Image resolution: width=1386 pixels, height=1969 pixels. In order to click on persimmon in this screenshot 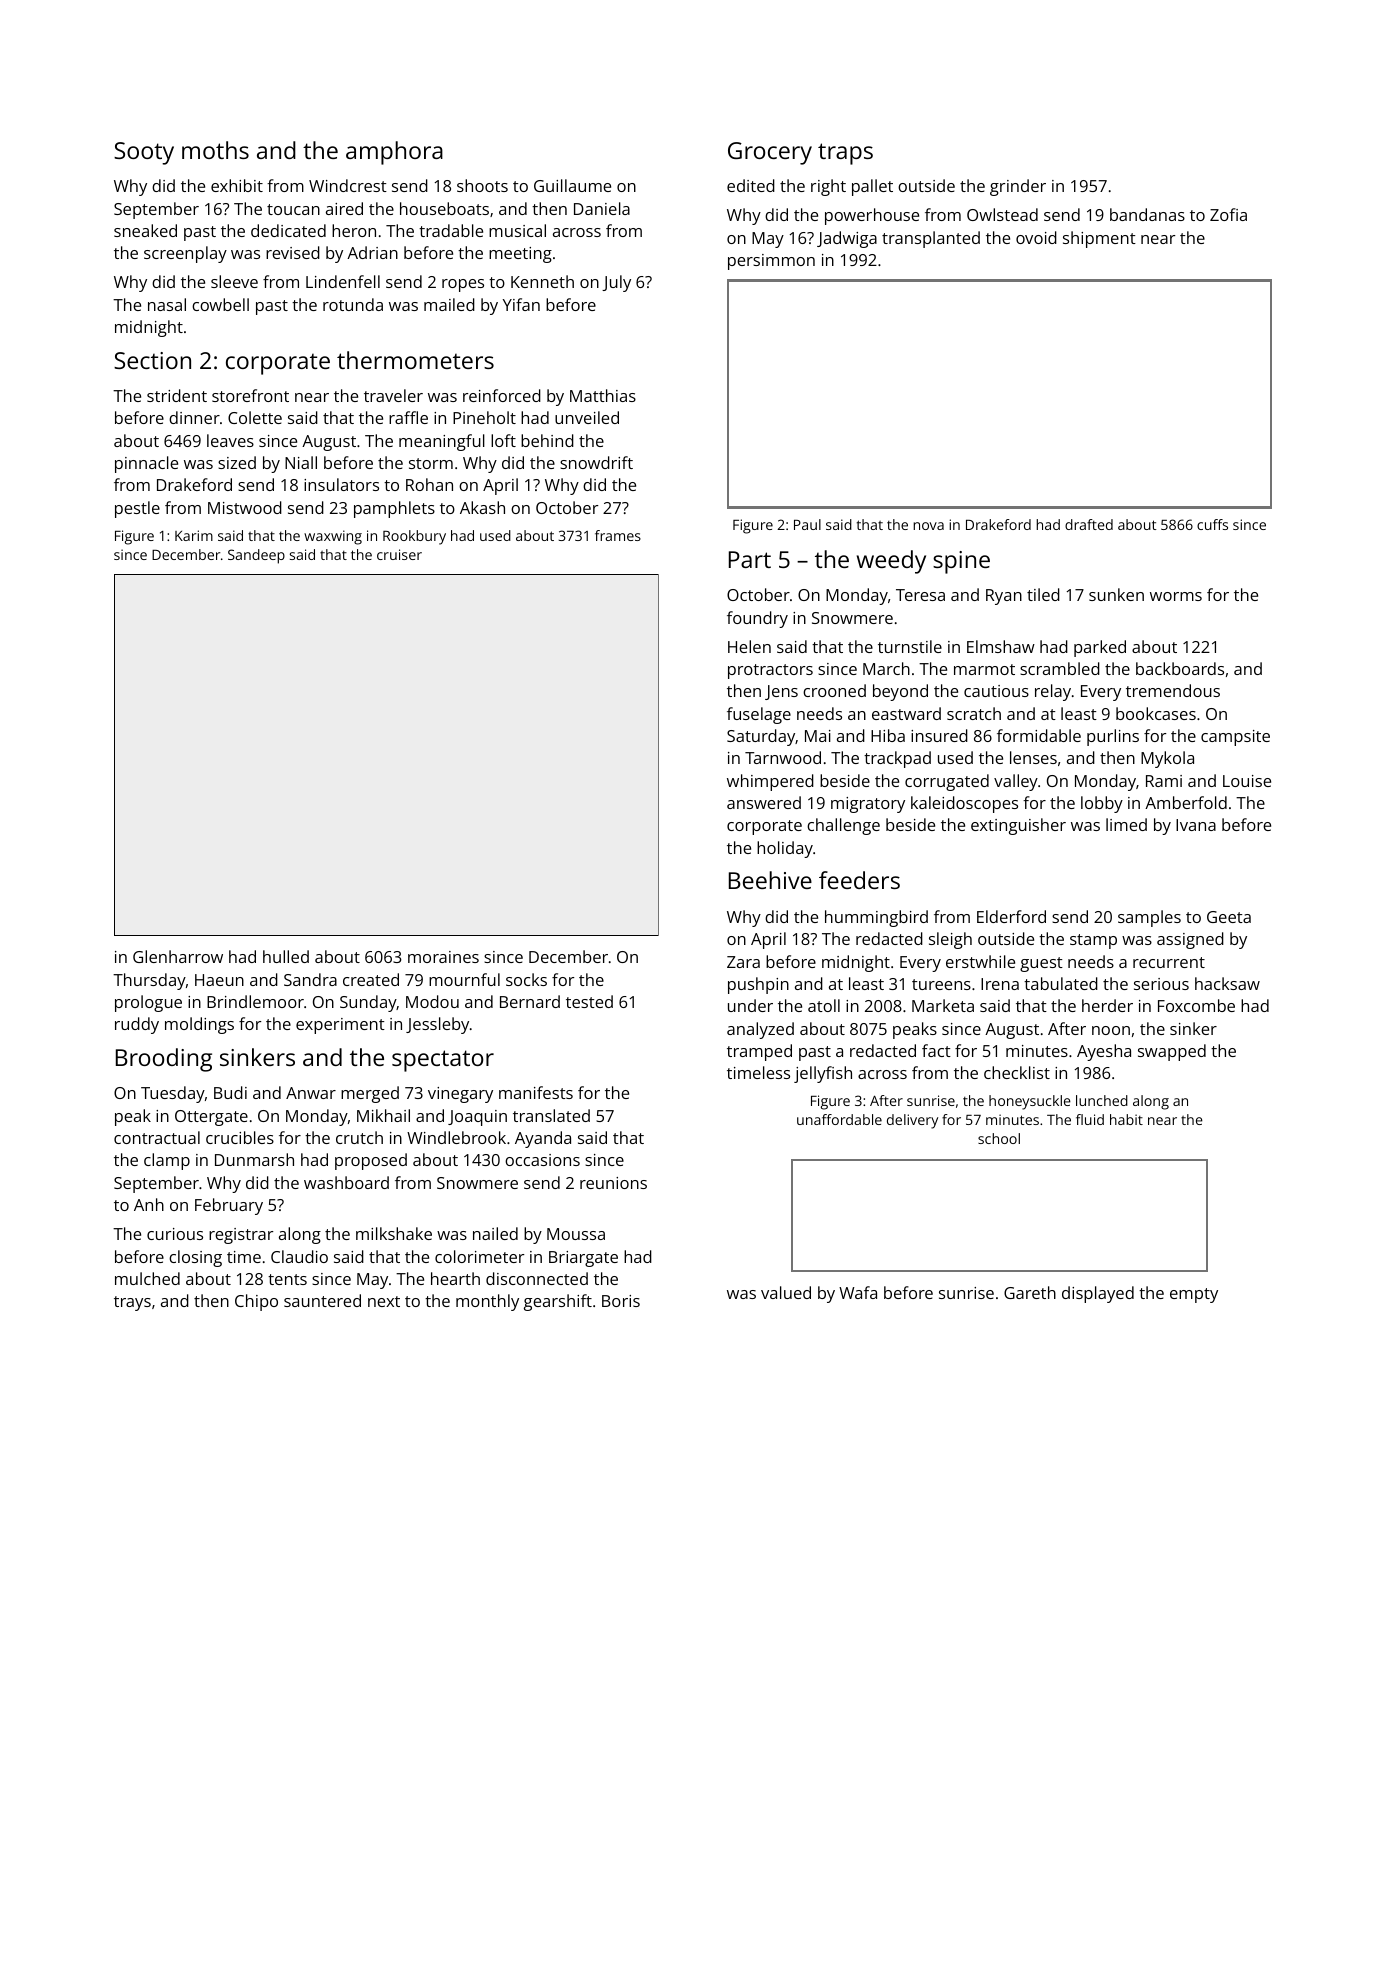, I will do `click(771, 262)`.
